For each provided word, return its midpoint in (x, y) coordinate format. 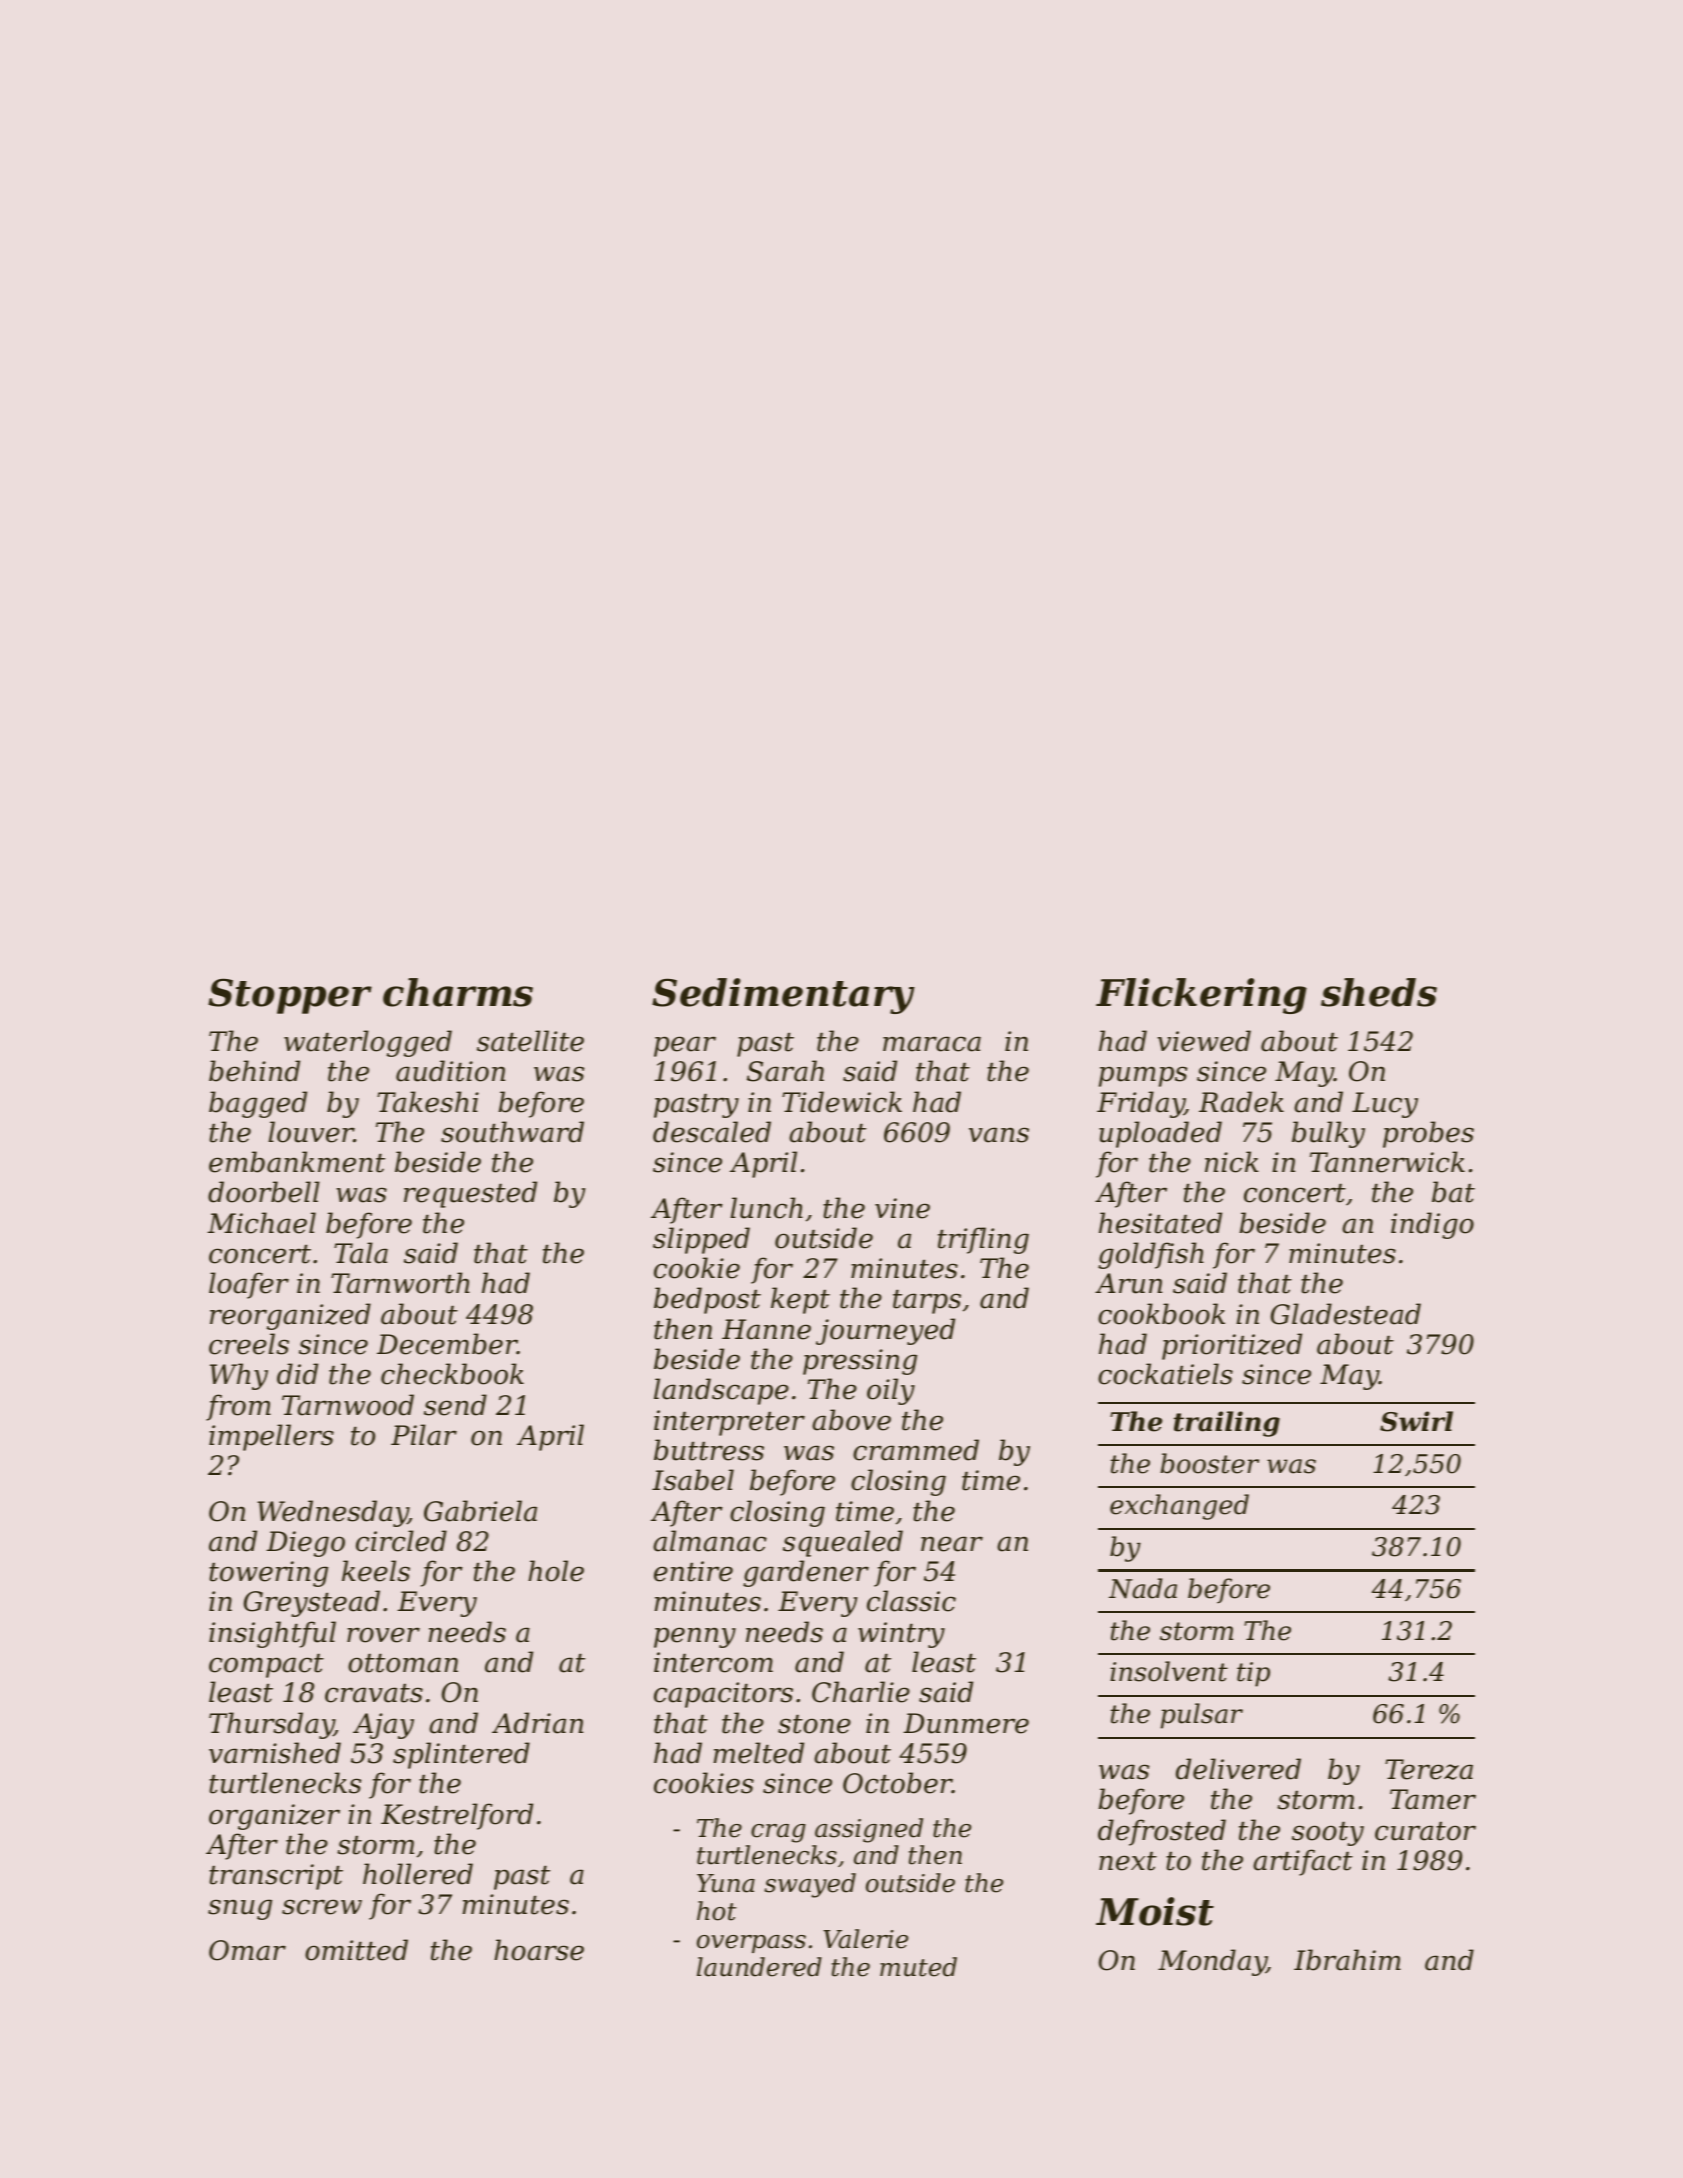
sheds (1379, 992)
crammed (916, 1450)
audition (450, 1071)
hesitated (1160, 1223)
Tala (361, 1253)
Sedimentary (783, 996)
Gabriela (480, 1511)
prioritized (1232, 1346)
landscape (721, 1391)
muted (918, 1967)
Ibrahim (1347, 1960)
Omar (247, 1950)
